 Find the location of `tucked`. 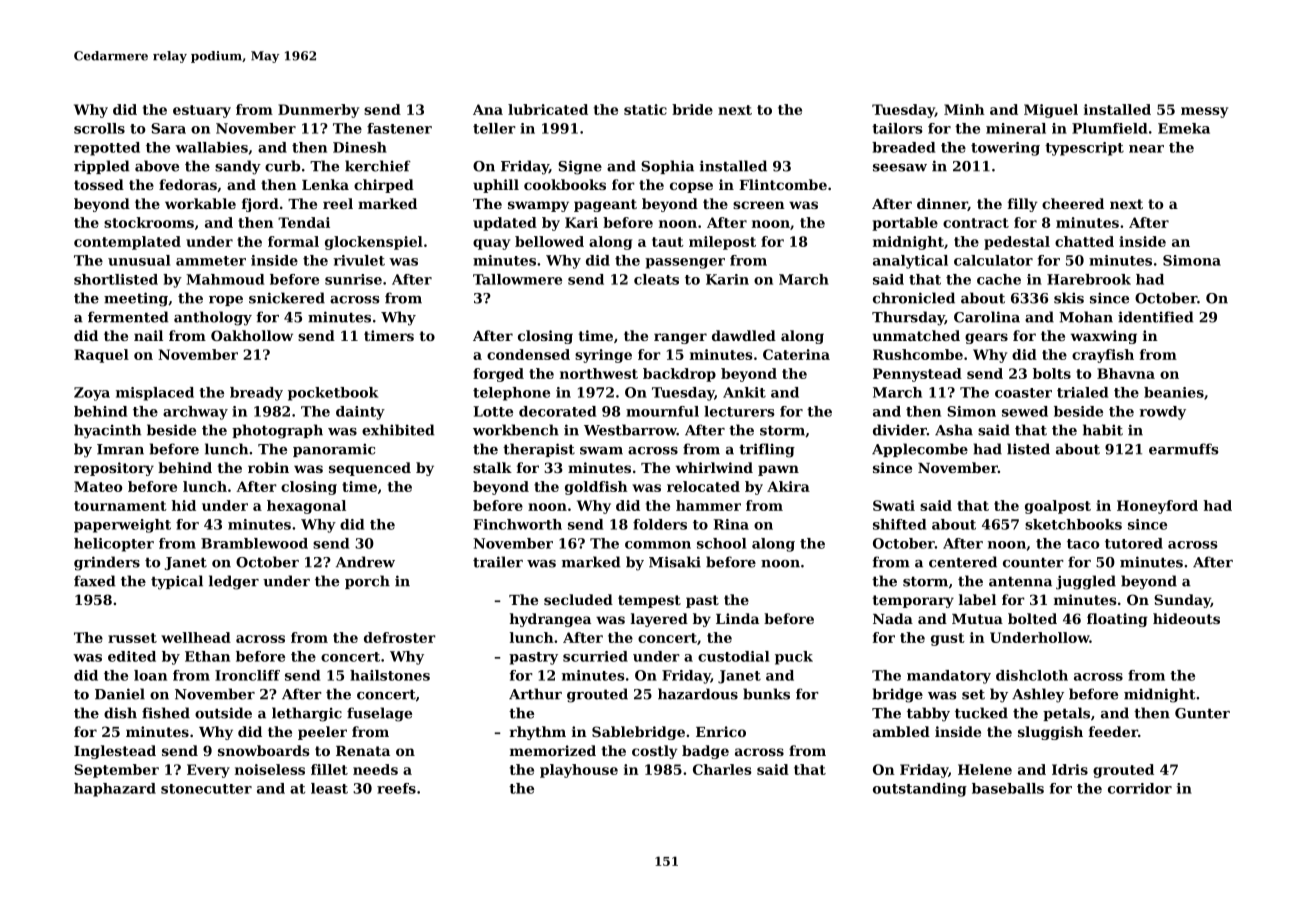

tucked is located at coordinates (981, 713).
